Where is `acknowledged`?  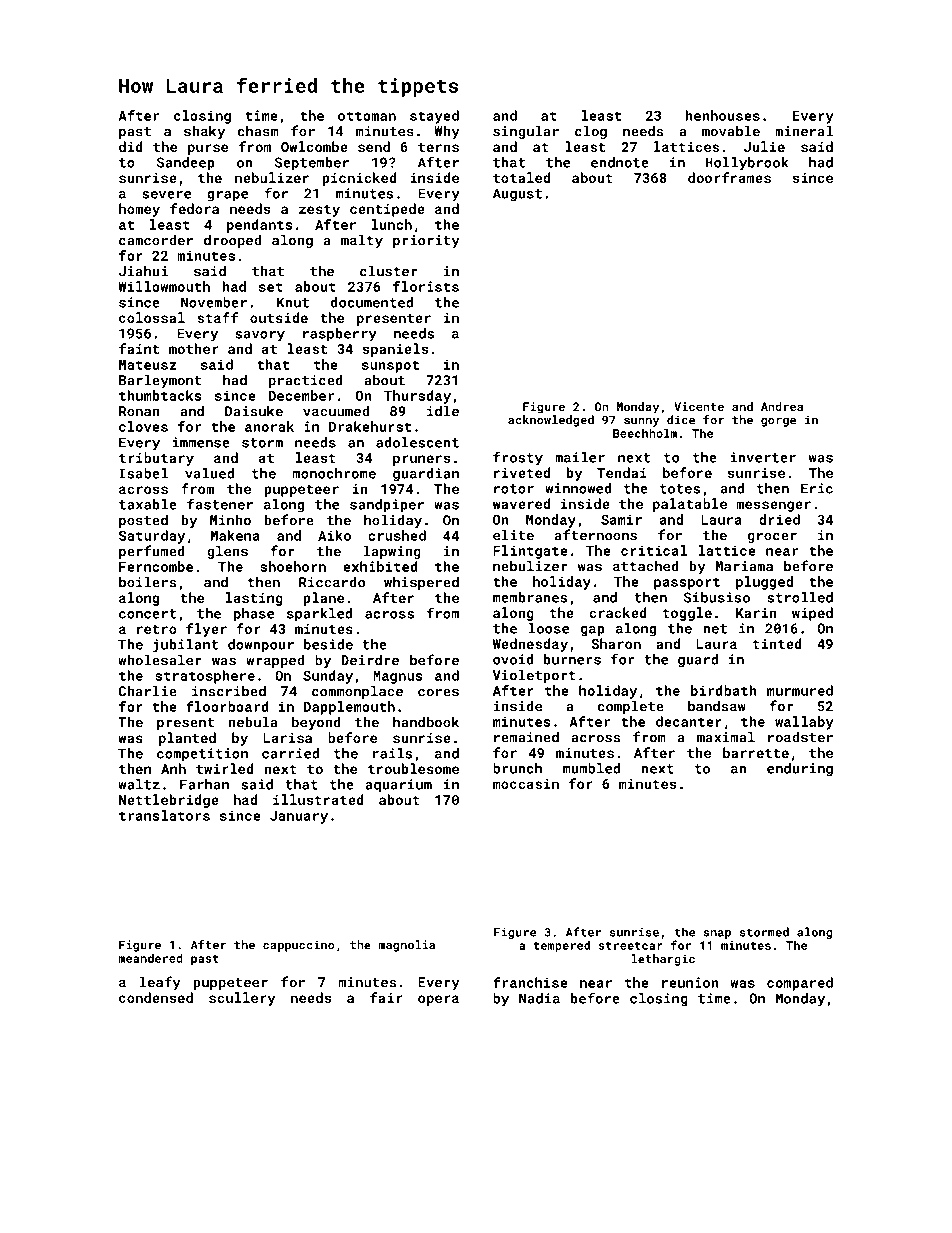 acknowledged is located at coordinates (551, 421).
